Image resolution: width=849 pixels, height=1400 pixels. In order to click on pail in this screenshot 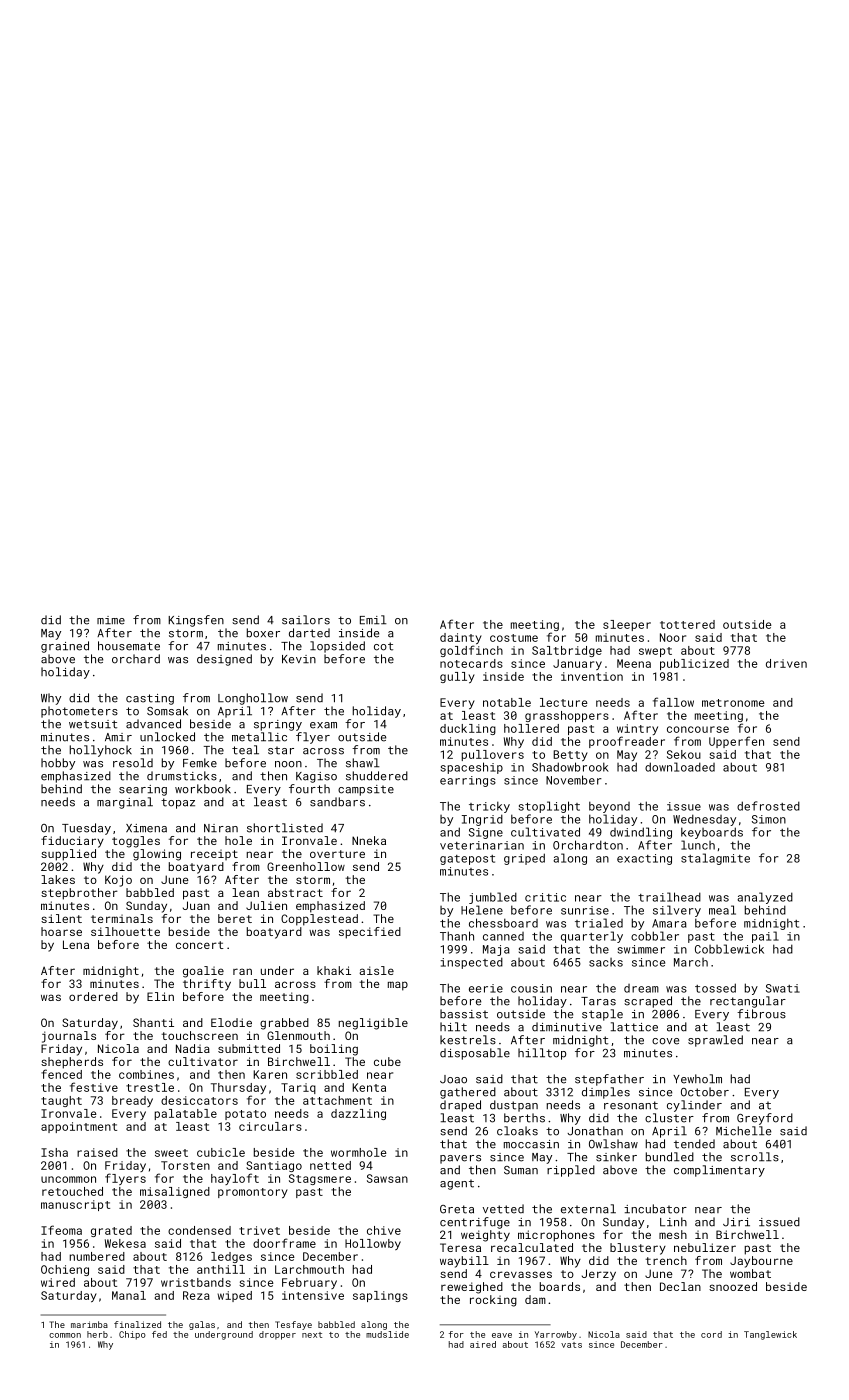, I will do `click(765, 937)`.
